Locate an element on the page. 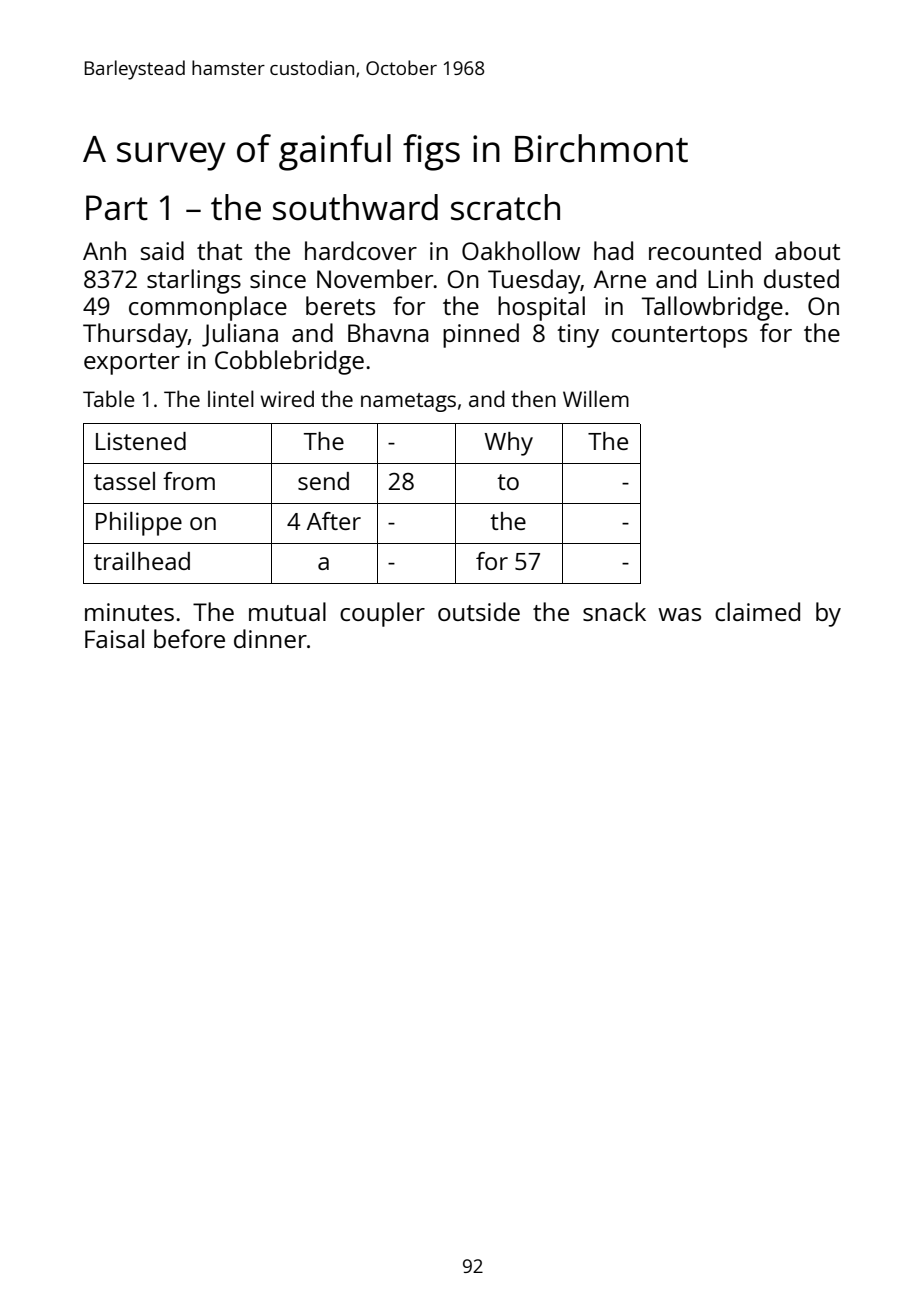 This document has width=924, height=1311. snack is located at coordinates (614, 611).
